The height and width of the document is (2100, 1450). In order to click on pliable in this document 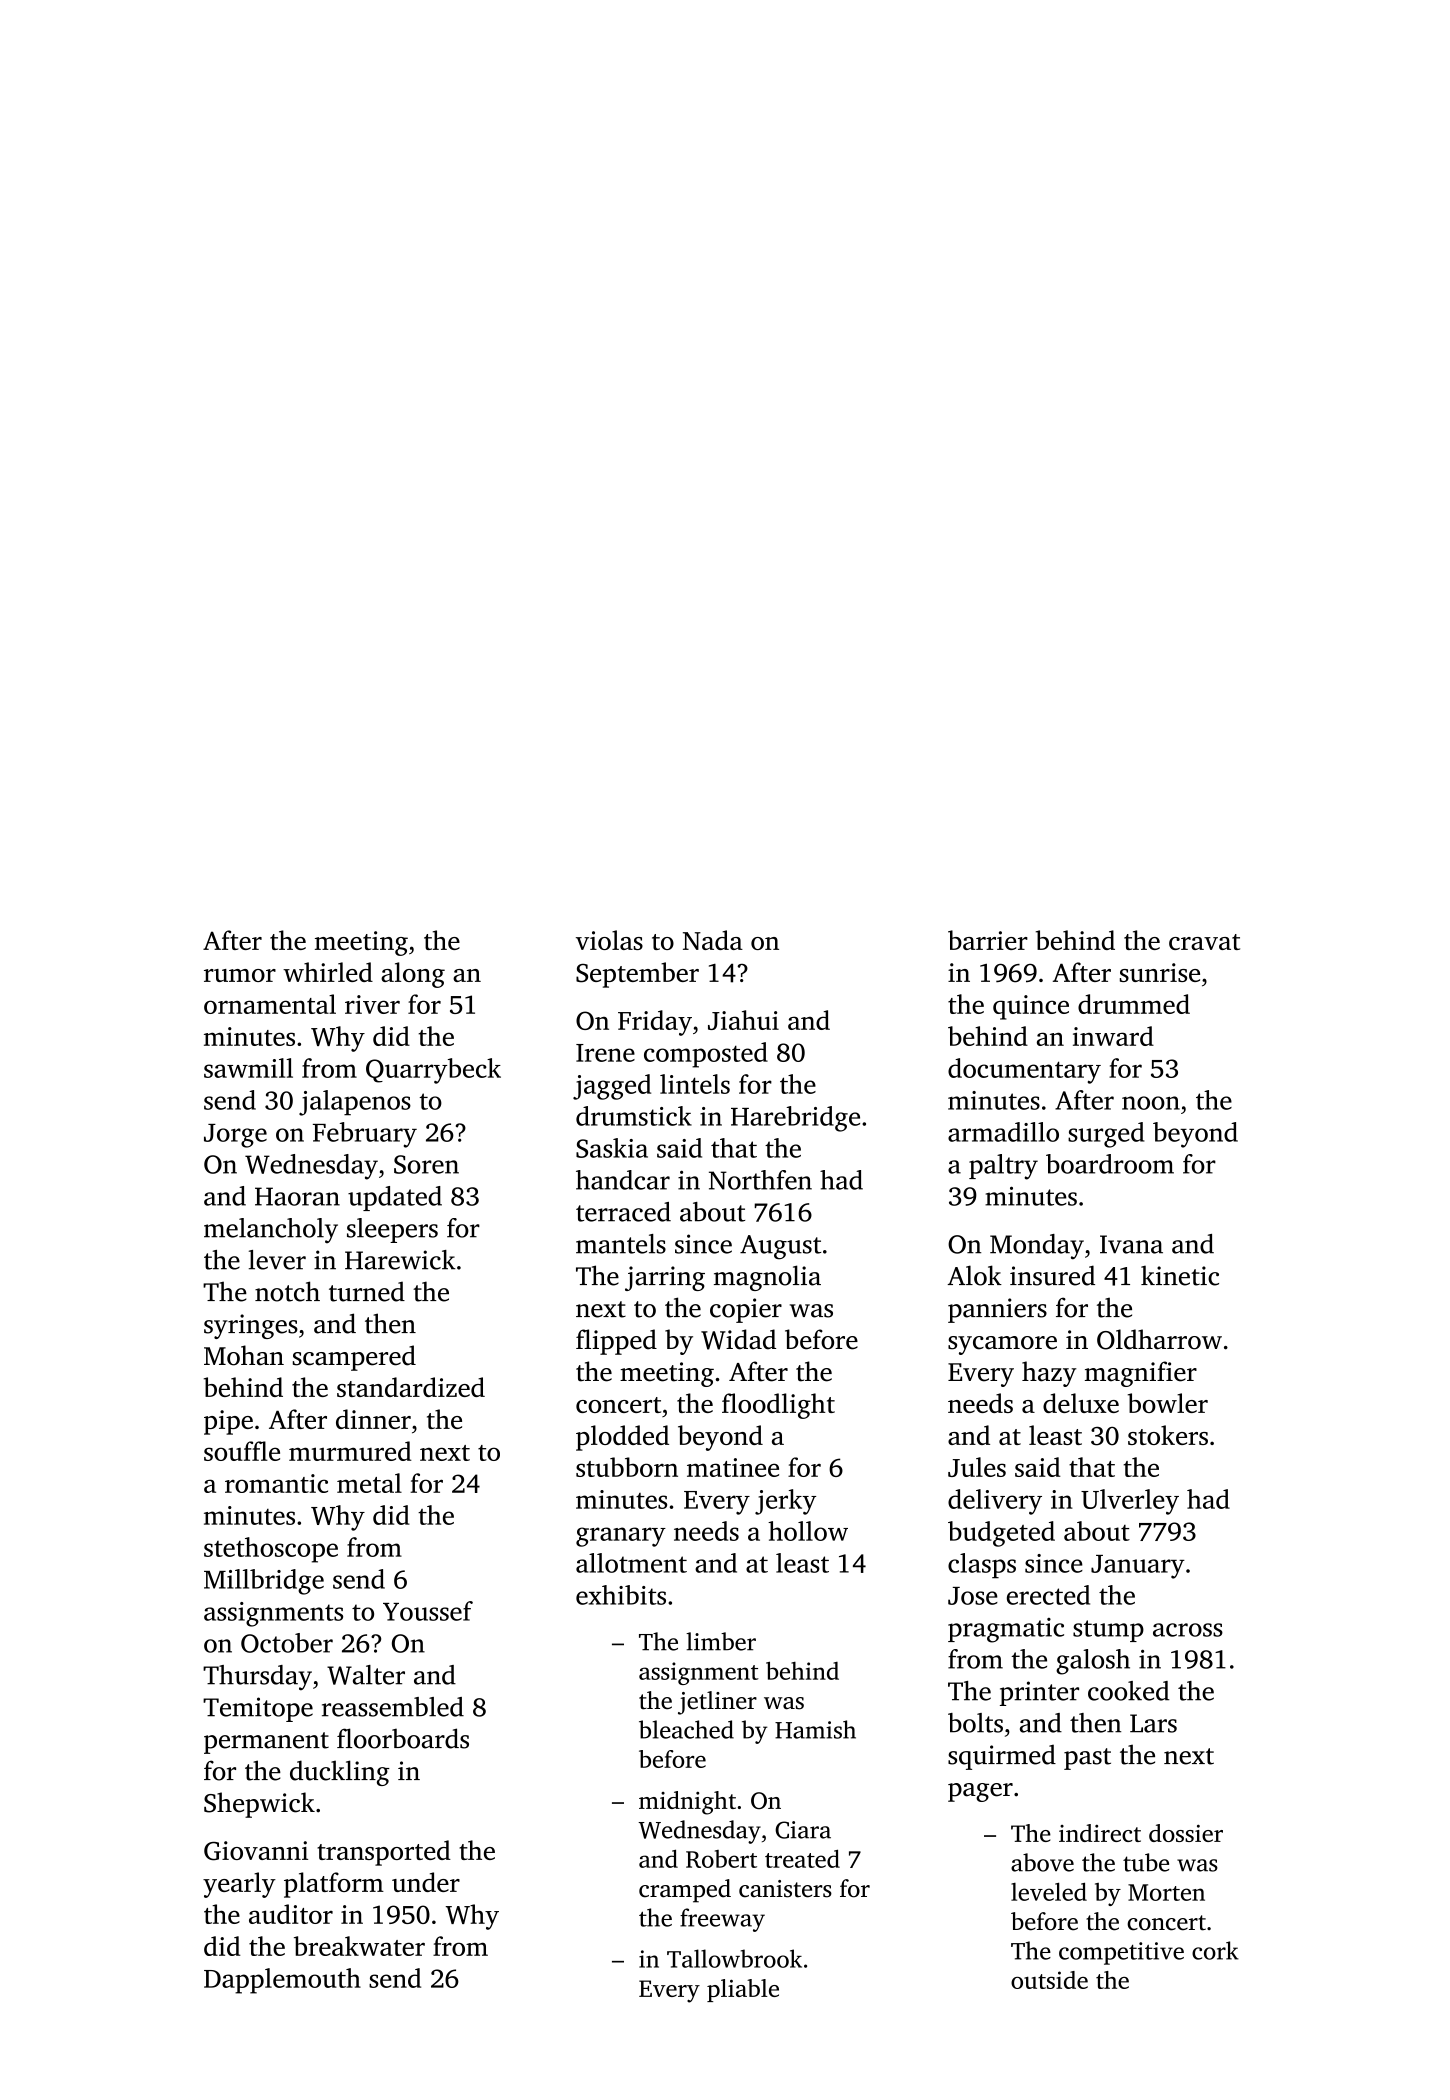, I will do `click(743, 1990)`.
